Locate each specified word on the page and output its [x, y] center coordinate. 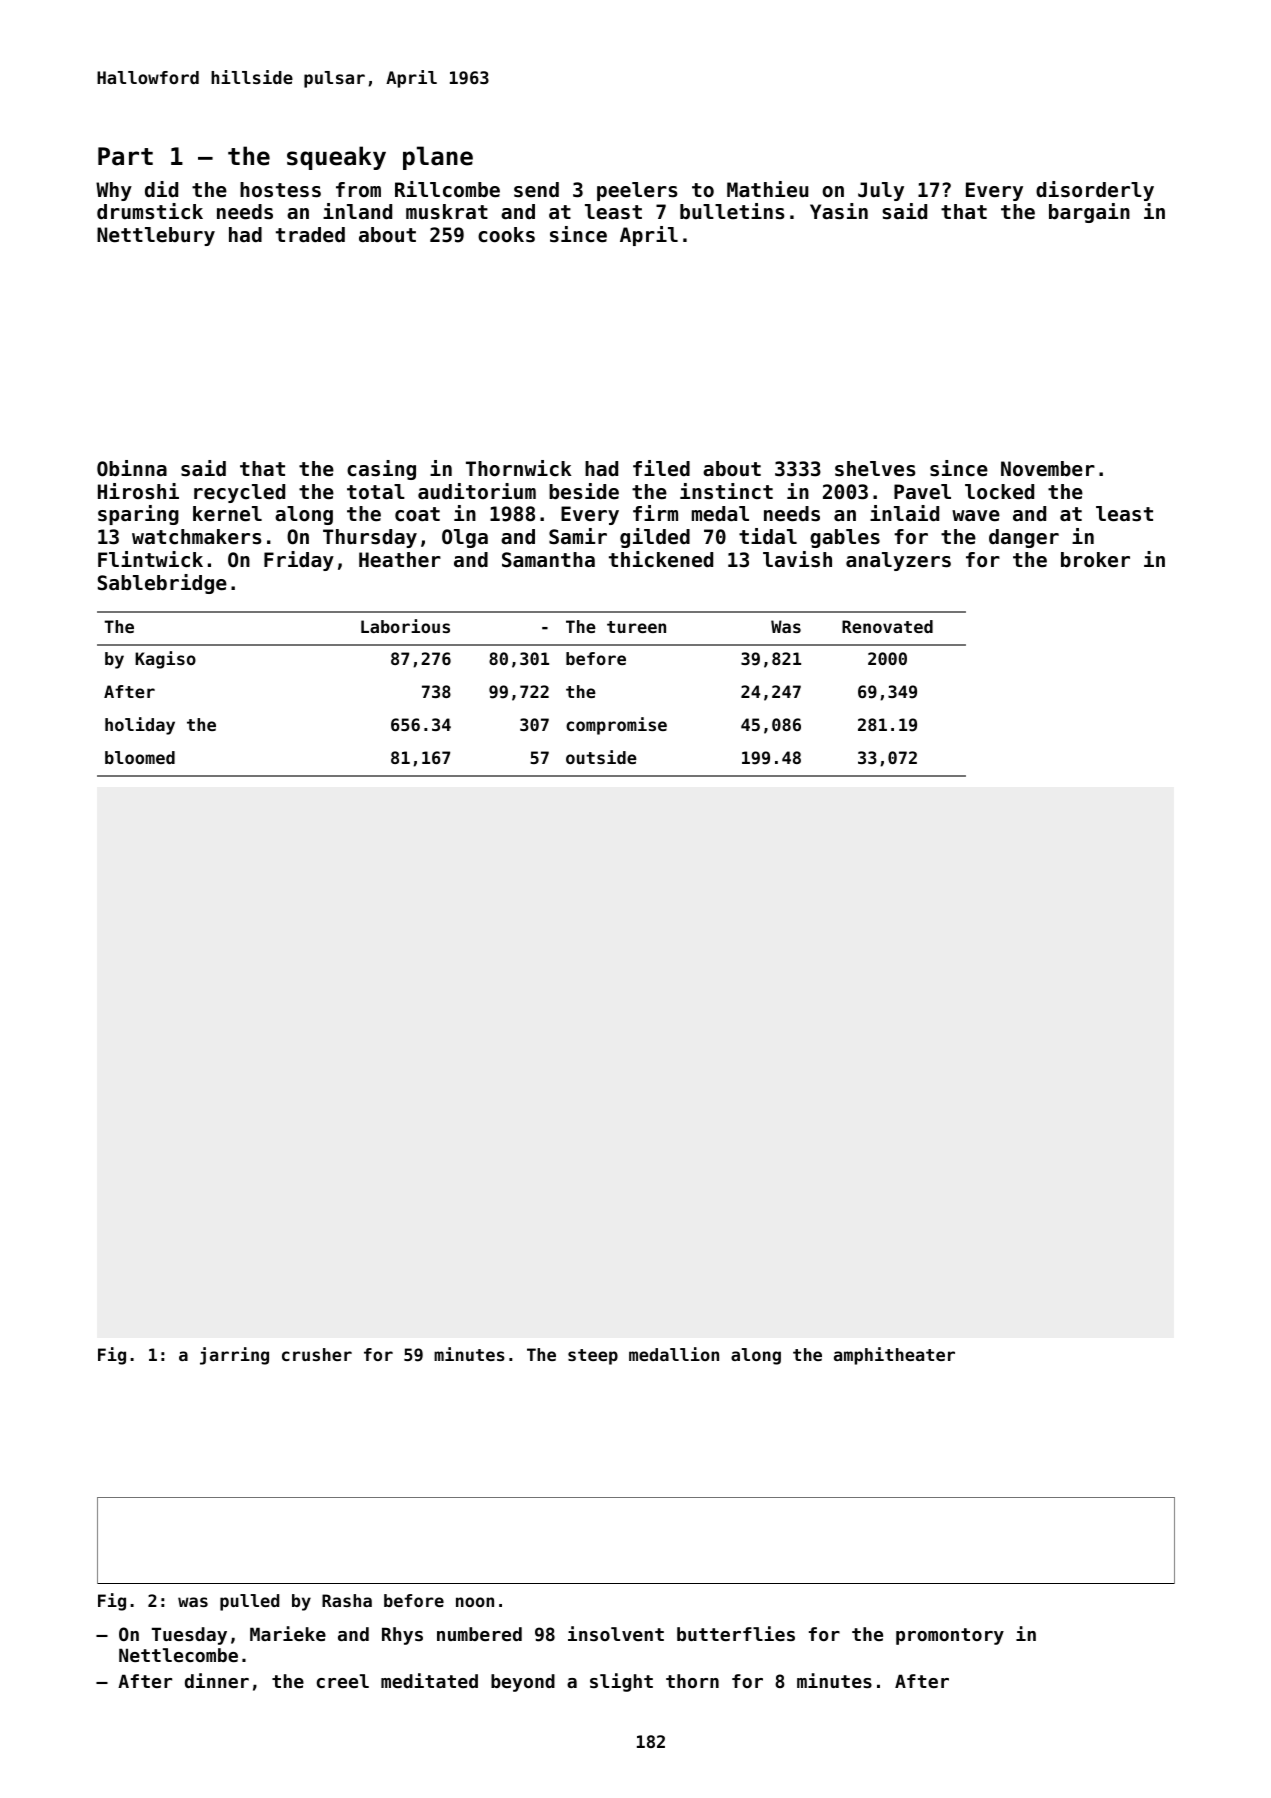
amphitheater [894, 1356]
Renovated [887, 626]
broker [1095, 560]
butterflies [736, 1633]
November [1048, 469]
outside [601, 757]
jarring [234, 1356]
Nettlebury [156, 236]
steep [593, 1357]
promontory [950, 1636]
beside [584, 491]
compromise [616, 726]
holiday [140, 726]
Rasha [347, 1600]
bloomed [140, 757]
